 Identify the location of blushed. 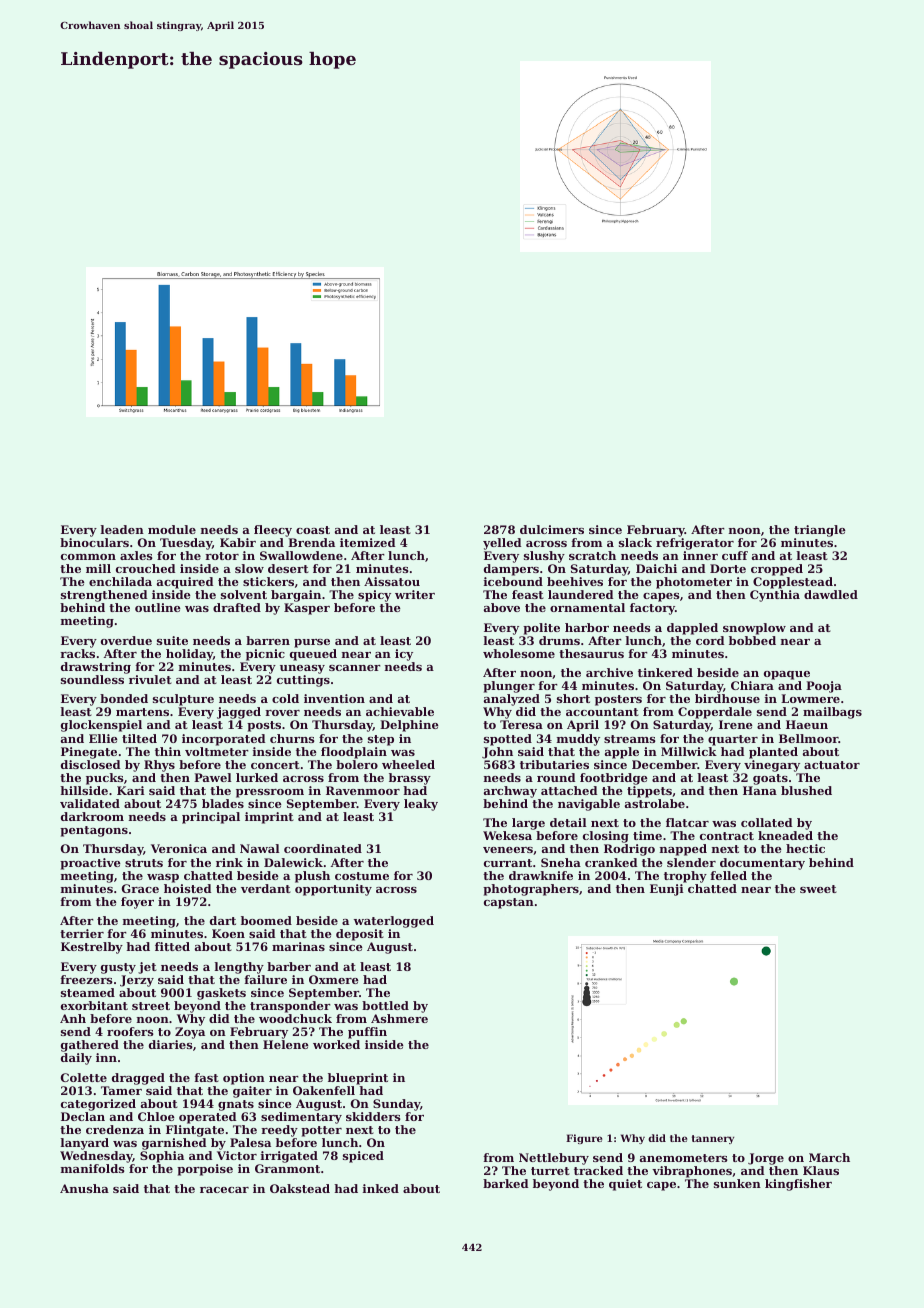
(806, 790).
